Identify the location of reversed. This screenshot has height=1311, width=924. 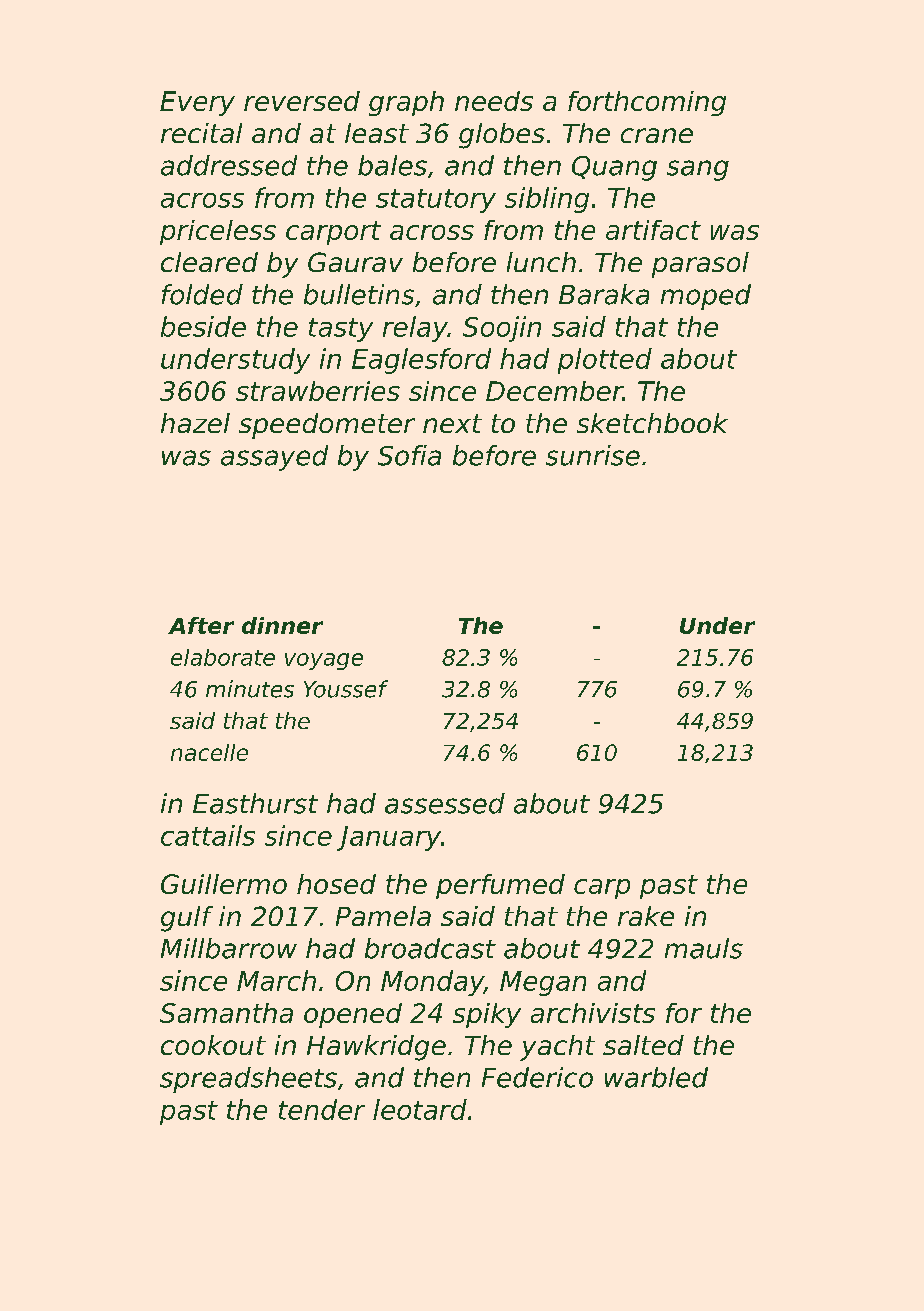
(302, 101).
